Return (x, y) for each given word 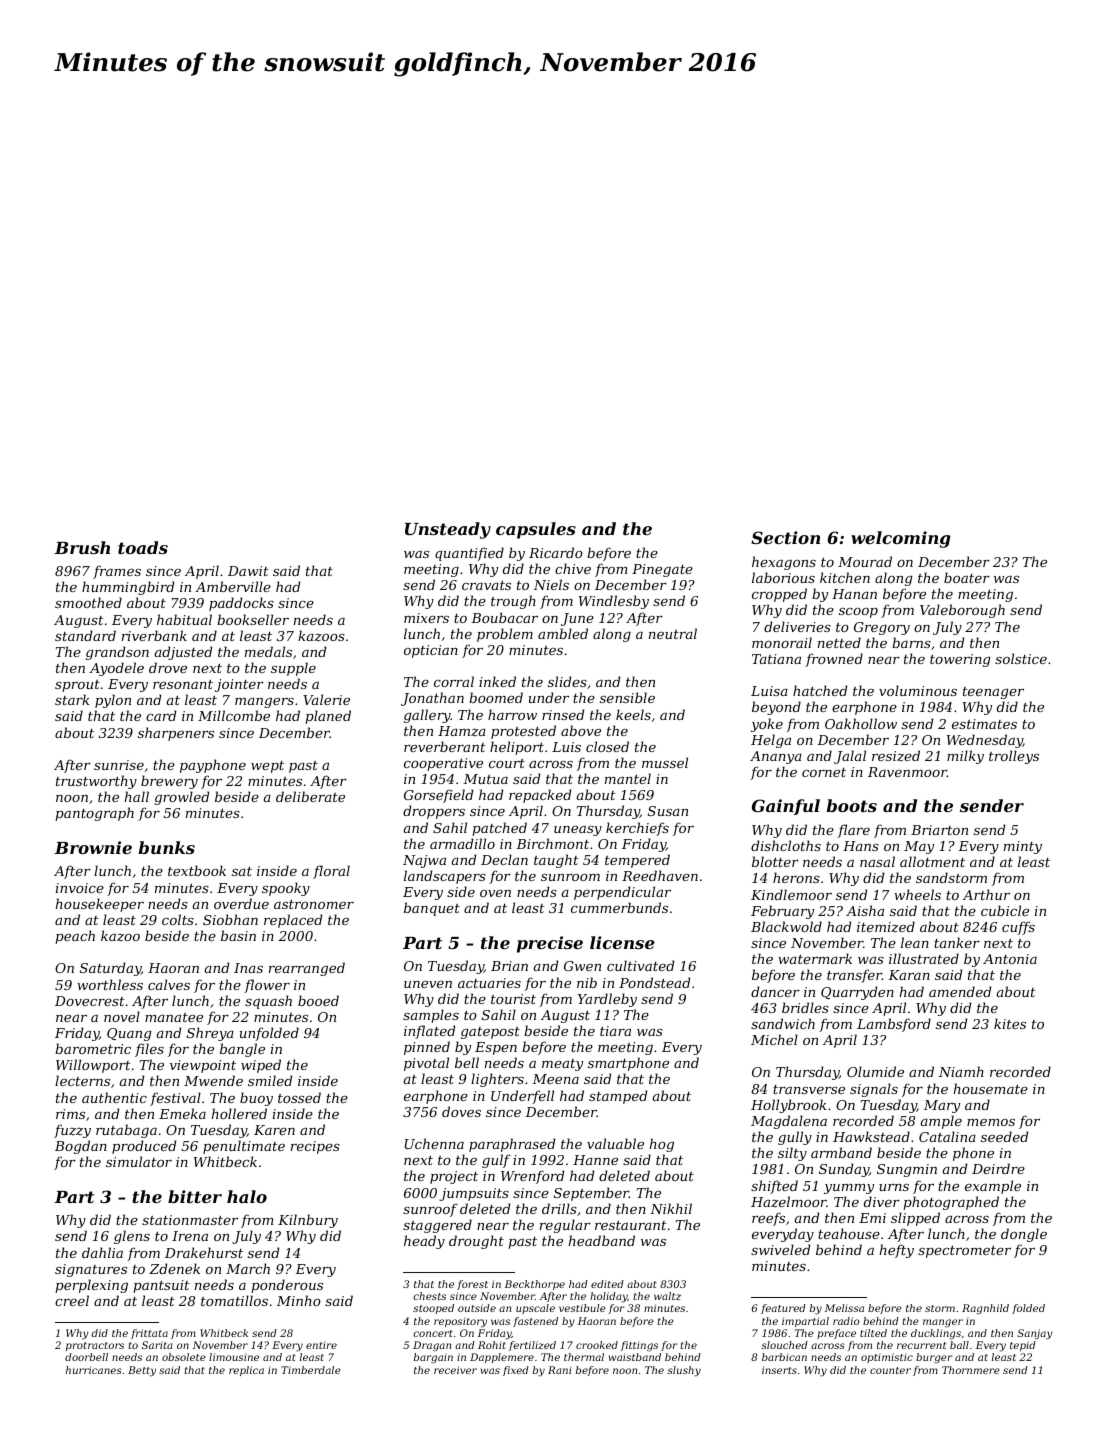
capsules (536, 530)
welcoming (901, 539)
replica (246, 1371)
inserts (779, 1370)
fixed (516, 1371)
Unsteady (448, 530)
